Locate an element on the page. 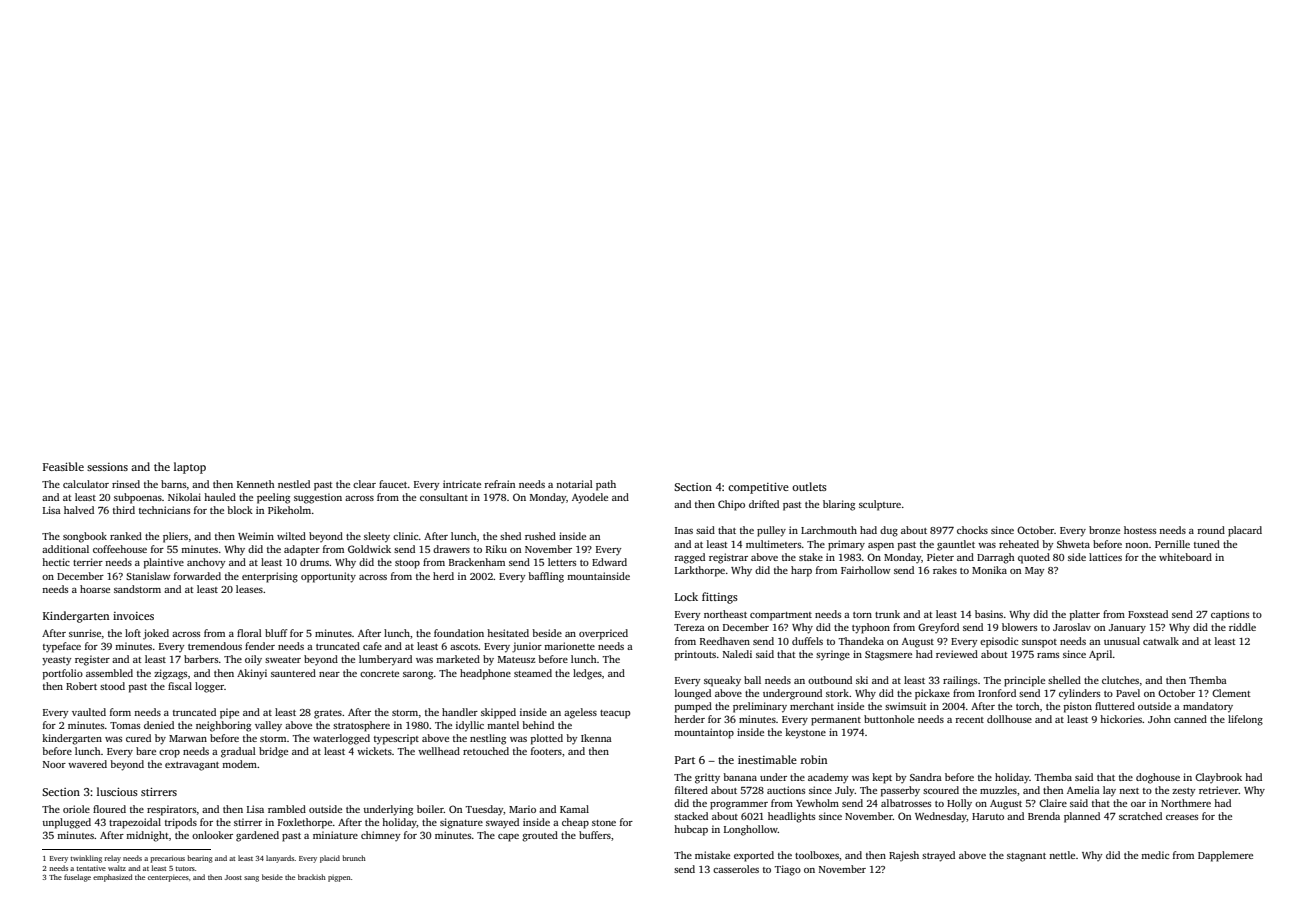 The height and width of the document is (924, 1308). sessions is located at coordinates (107, 467).
